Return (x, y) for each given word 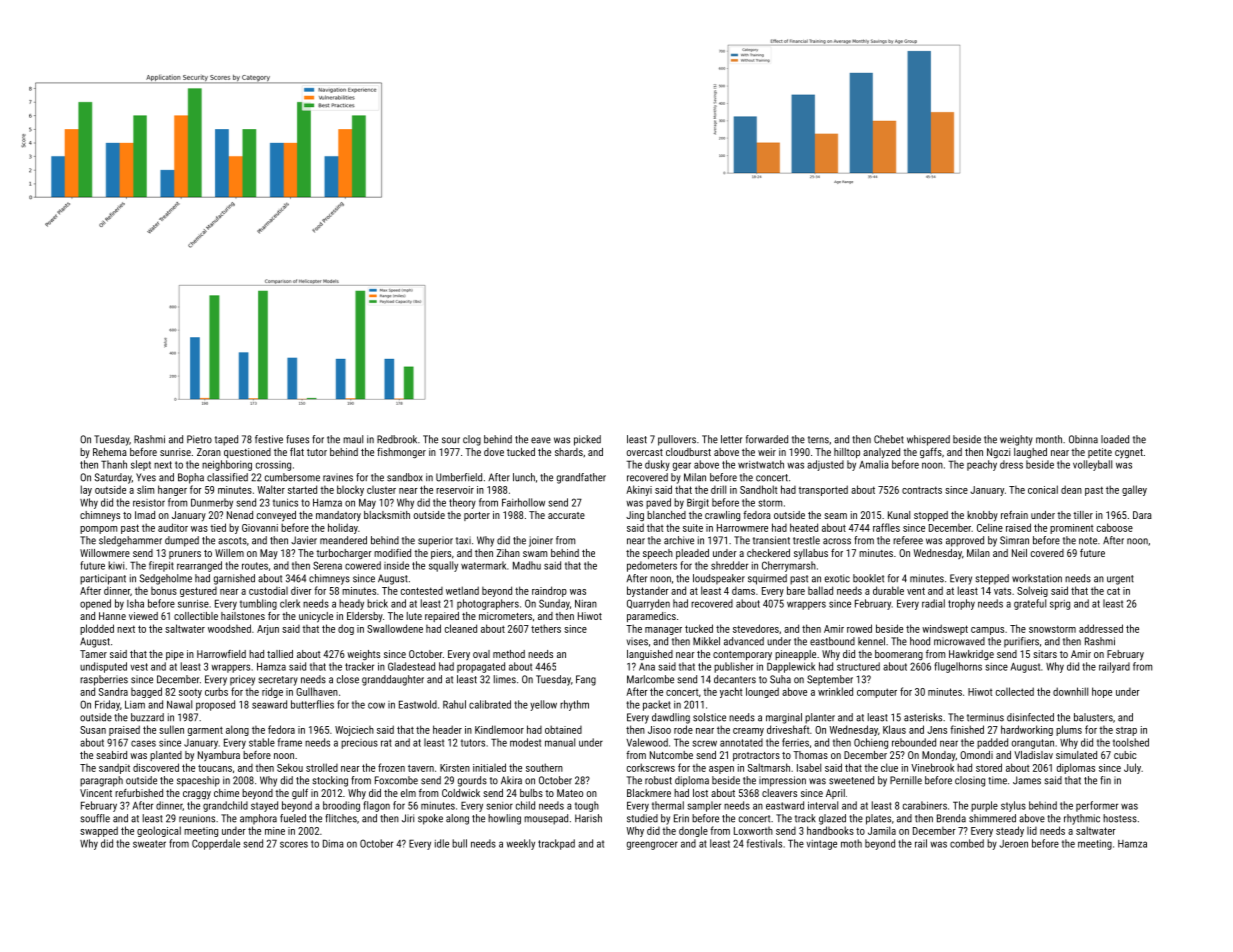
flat (297, 451)
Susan (93, 730)
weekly (520, 844)
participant (103, 579)
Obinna (1083, 439)
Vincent (96, 793)
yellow (543, 705)
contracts (922, 490)
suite (693, 528)
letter (731, 439)
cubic (1125, 755)
